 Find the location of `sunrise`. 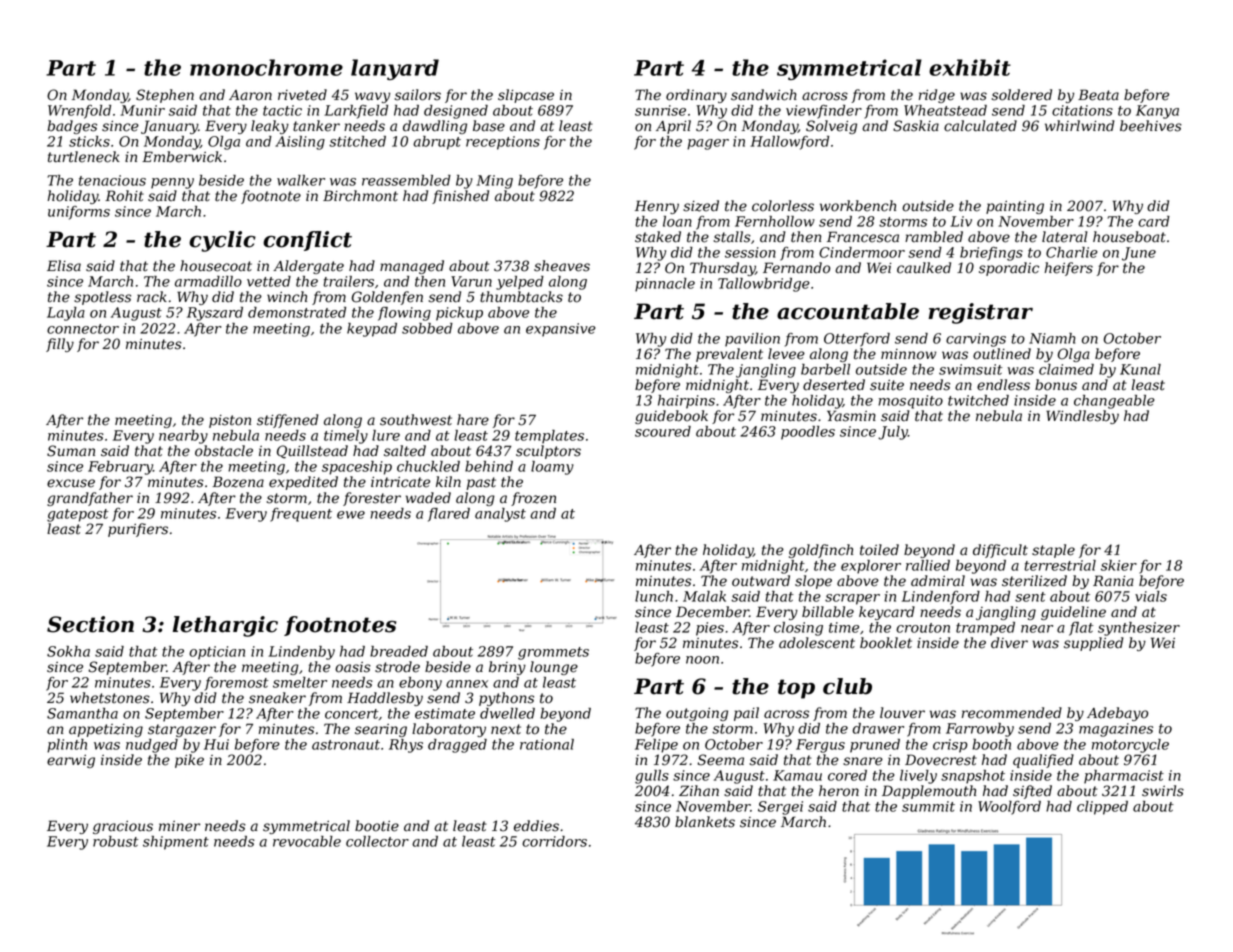

sunrise is located at coordinates (660, 110).
